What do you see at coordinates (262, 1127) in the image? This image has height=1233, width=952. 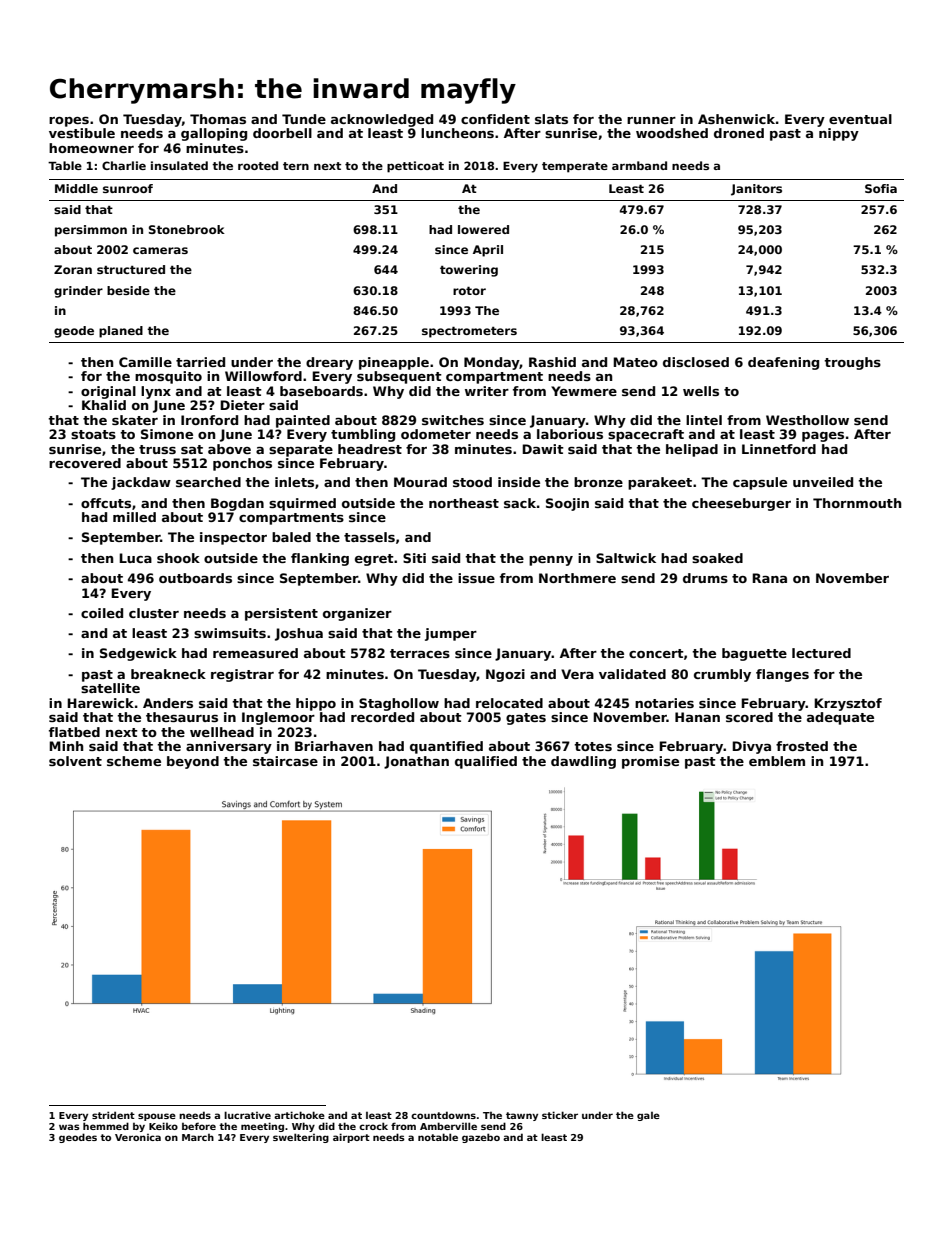 I see `meeting` at bounding box center [262, 1127].
